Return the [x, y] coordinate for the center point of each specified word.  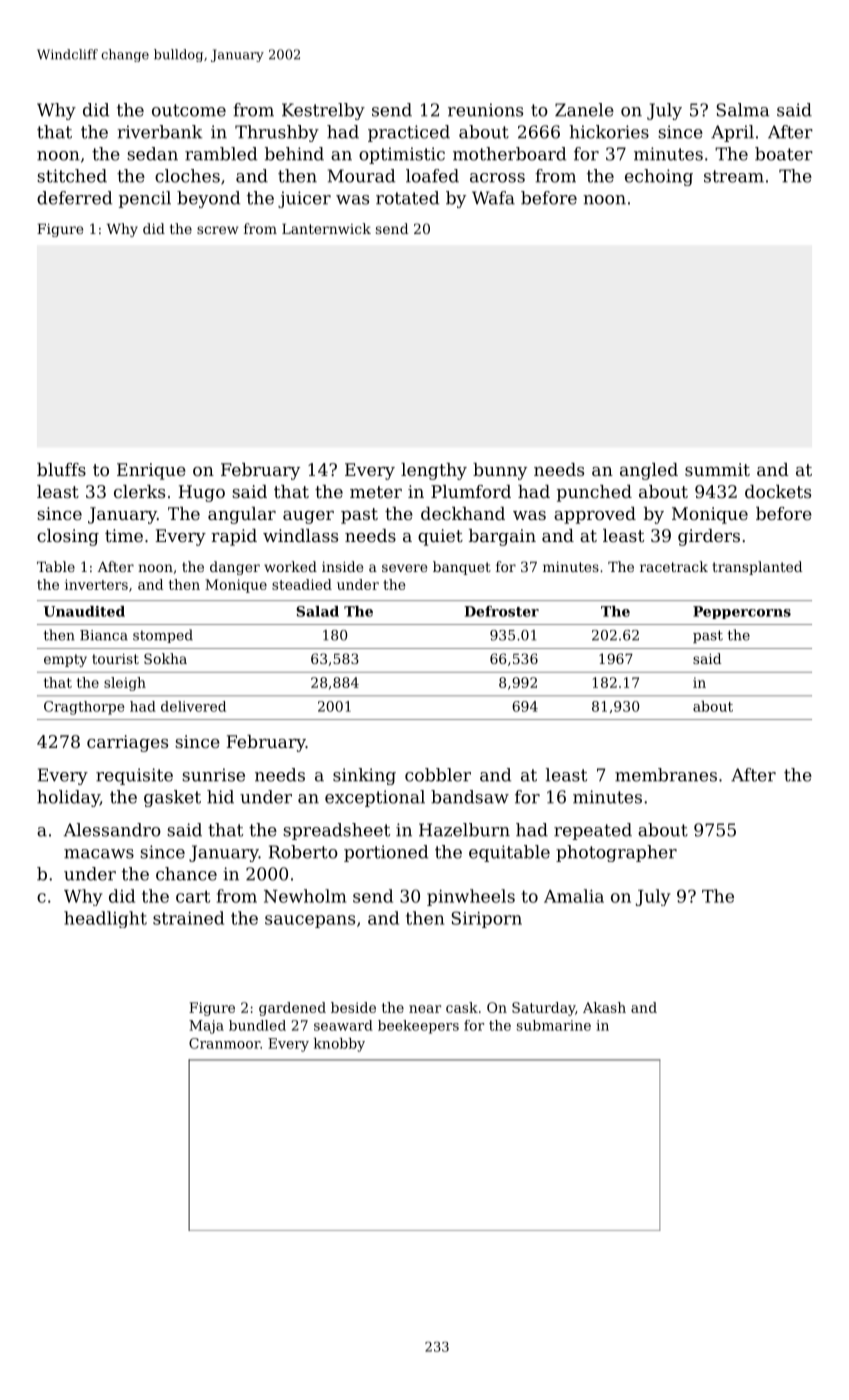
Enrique [151, 471]
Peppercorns [742, 612]
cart [193, 896]
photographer [616, 853]
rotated [407, 198]
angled [649, 471]
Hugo [201, 493]
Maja [206, 1027]
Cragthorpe [84, 708]
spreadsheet [336, 831]
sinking [364, 776]
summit [717, 469]
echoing [659, 177]
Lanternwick [326, 228]
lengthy [434, 471]
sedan [152, 154]
